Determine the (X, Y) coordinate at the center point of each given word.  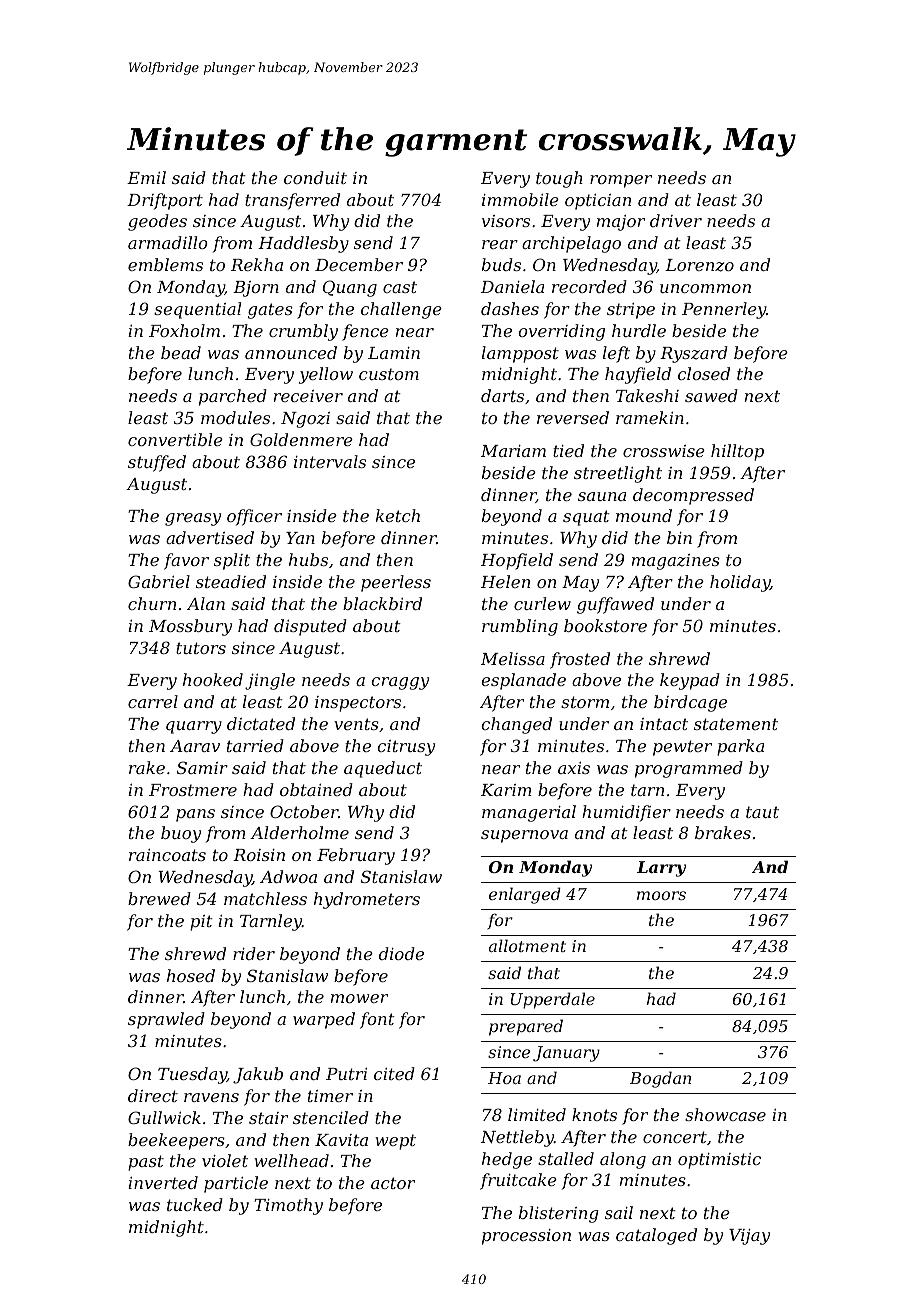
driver (676, 220)
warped (324, 1020)
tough (559, 179)
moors (661, 895)
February (356, 856)
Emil (146, 177)
